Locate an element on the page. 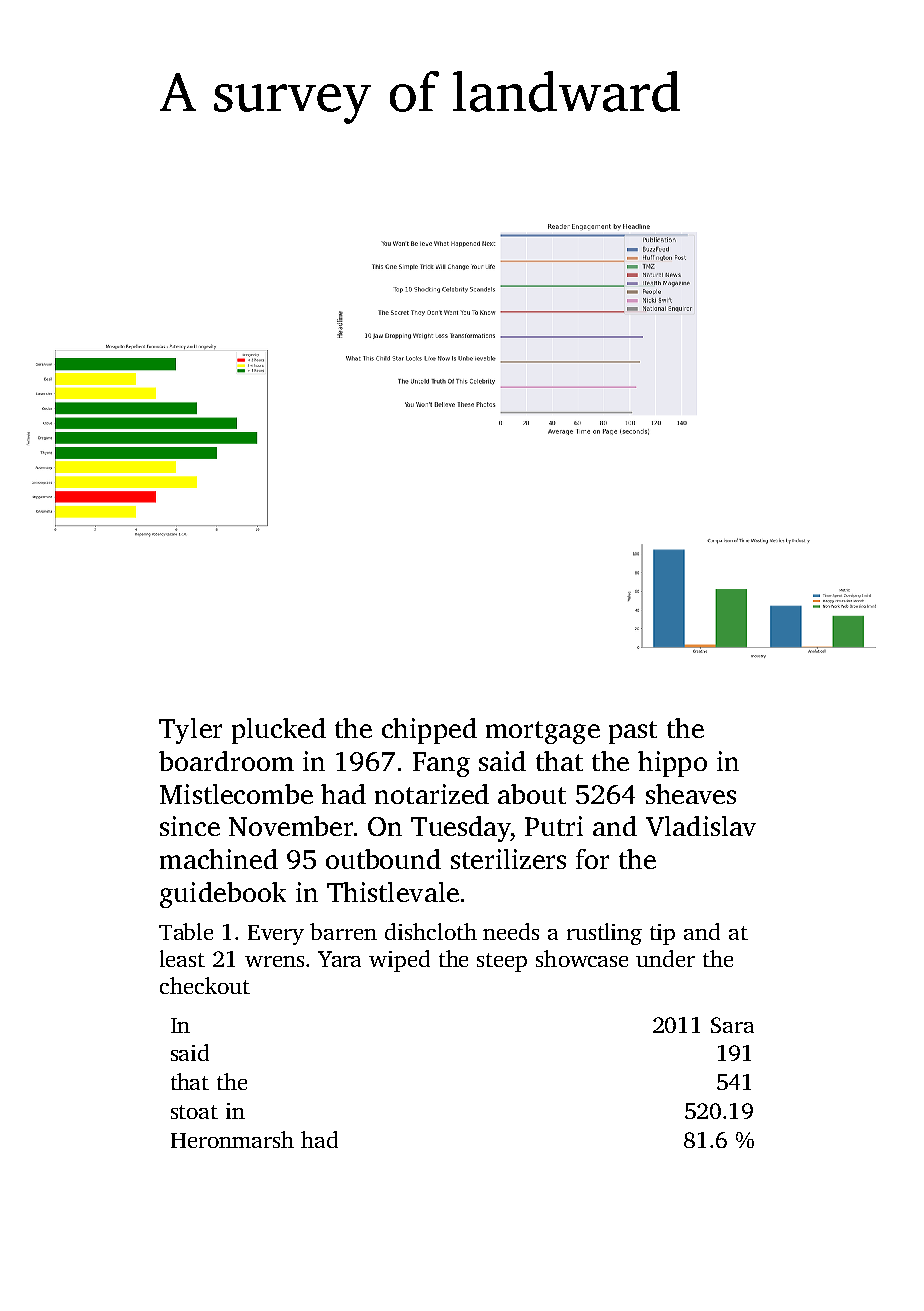 The height and width of the image is (1311, 924). Mistlecombe is located at coordinates (236, 794).
